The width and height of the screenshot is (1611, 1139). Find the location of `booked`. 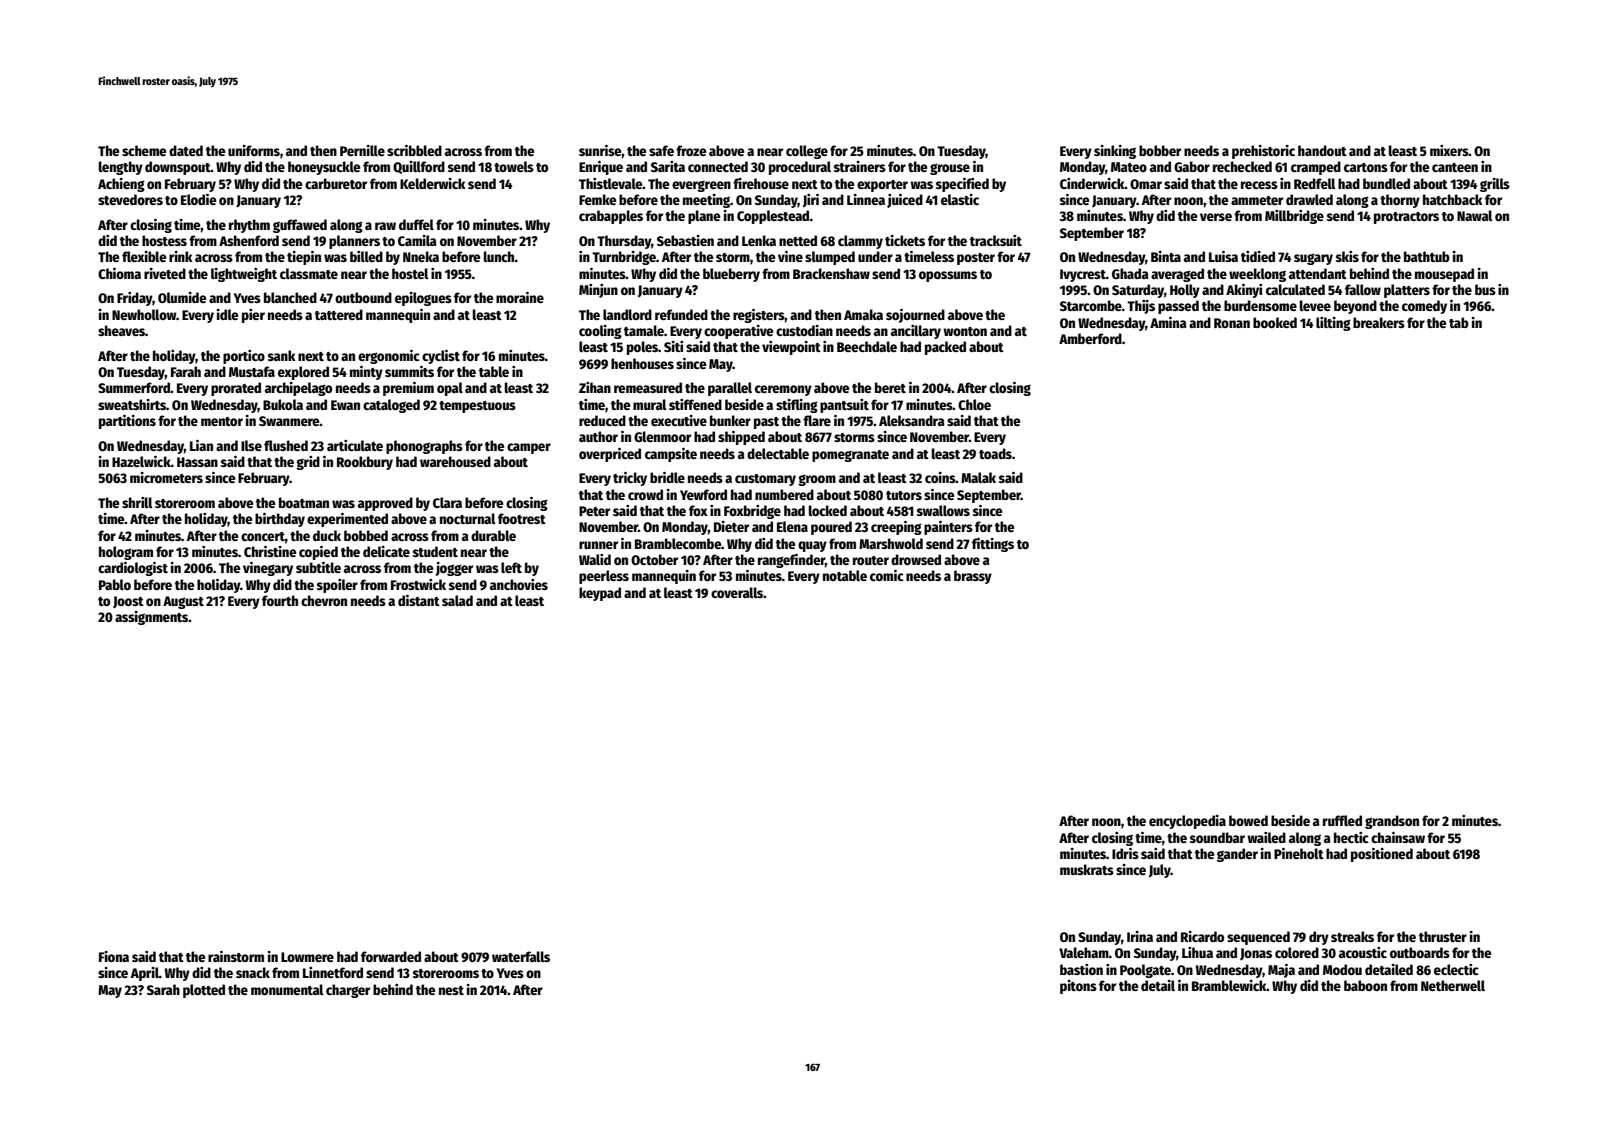

booked is located at coordinates (1275, 322).
